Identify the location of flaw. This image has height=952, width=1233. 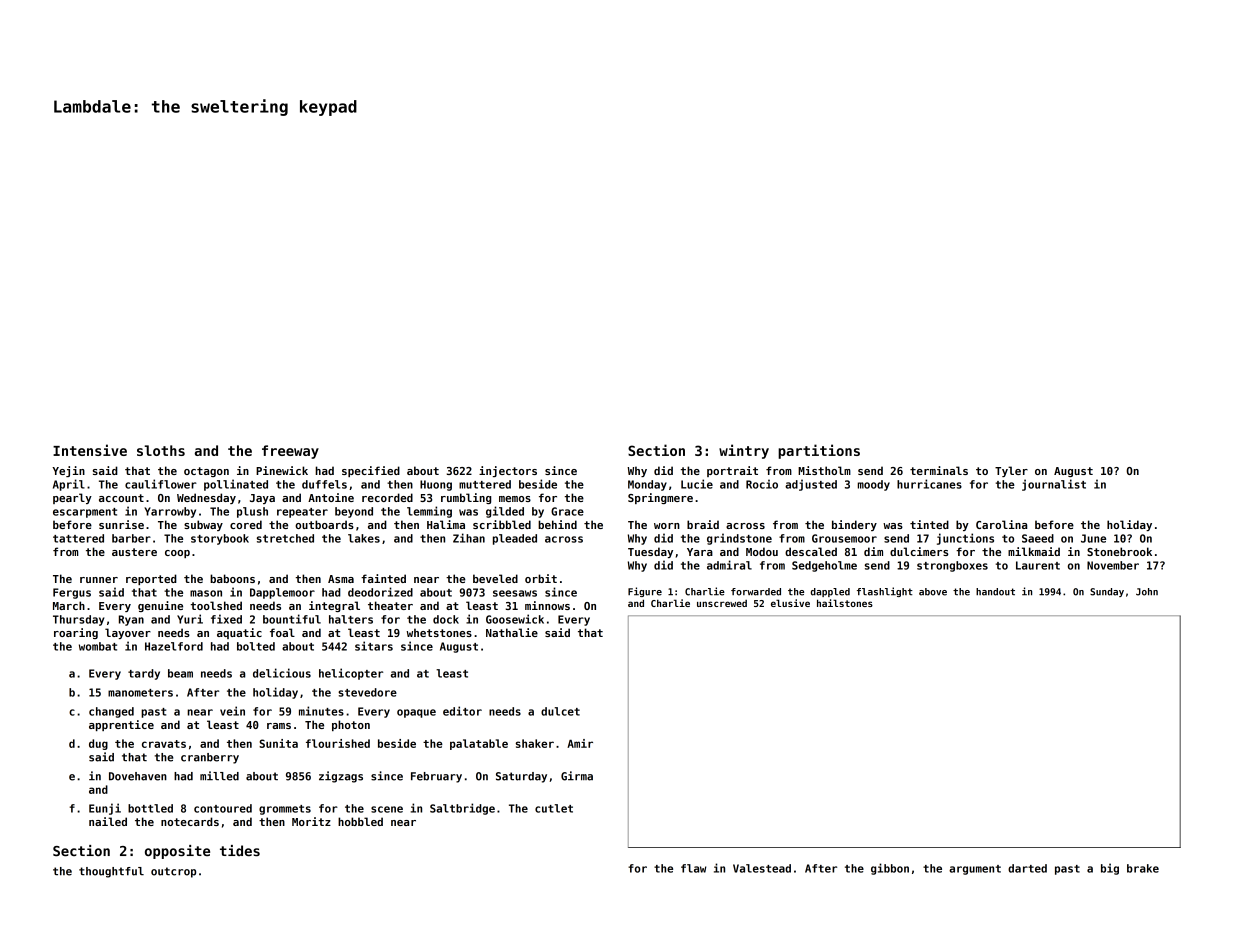
(693, 868).
